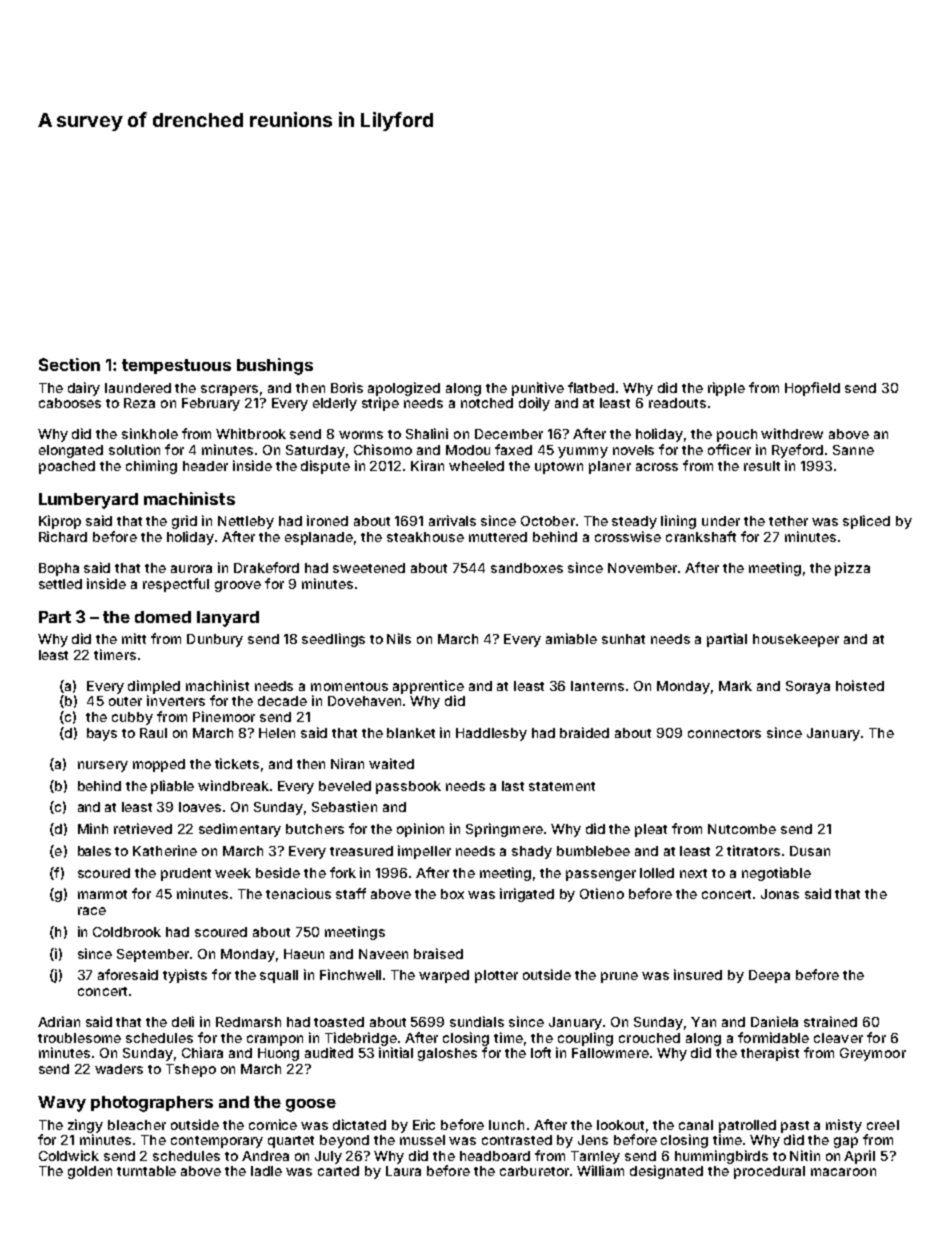  What do you see at coordinates (59, 1021) in the screenshot?
I see `Adrian` at bounding box center [59, 1021].
